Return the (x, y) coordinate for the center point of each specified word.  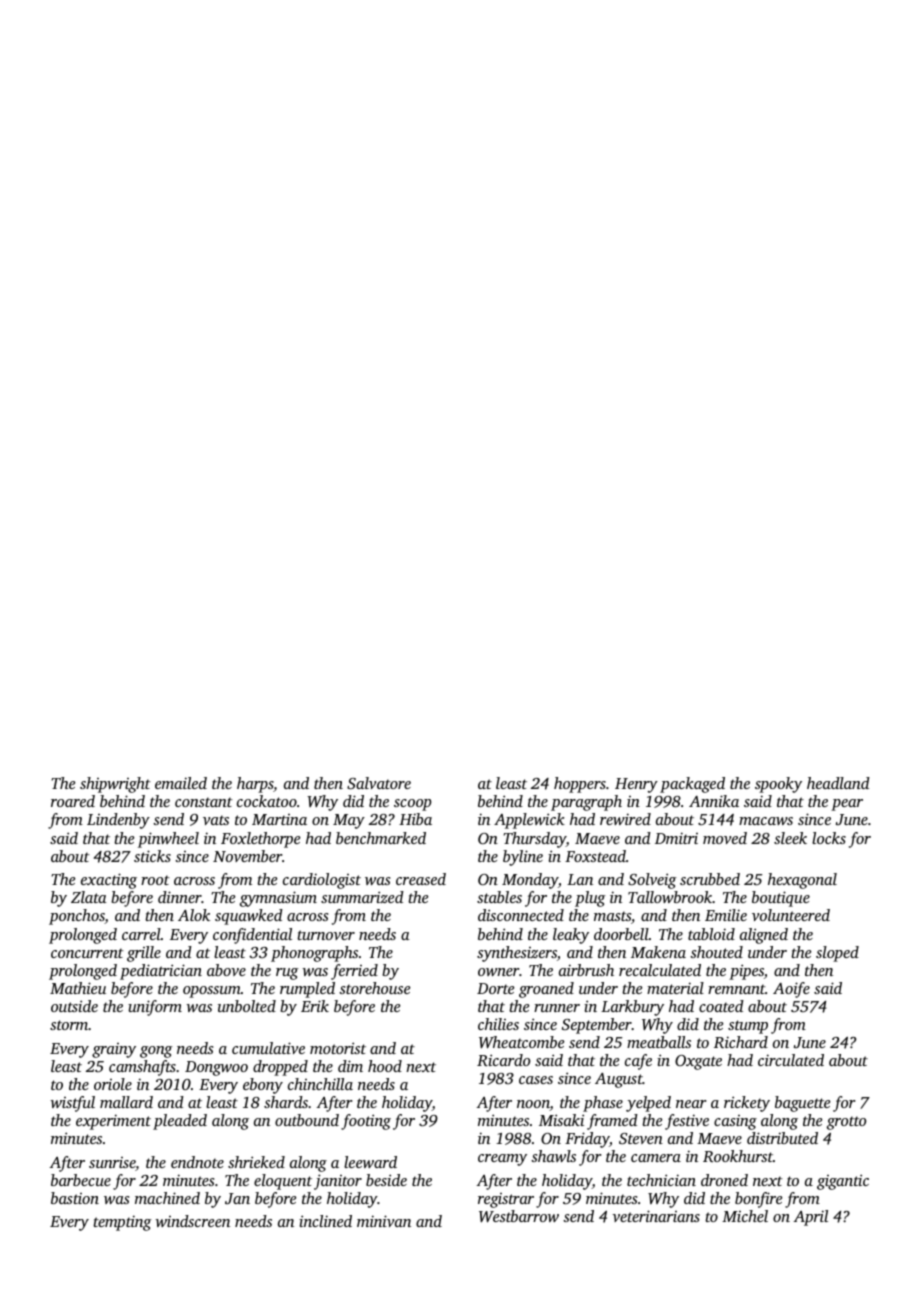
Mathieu (78, 988)
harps (255, 785)
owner (498, 972)
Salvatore (379, 783)
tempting (122, 1223)
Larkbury (632, 1008)
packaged (692, 785)
